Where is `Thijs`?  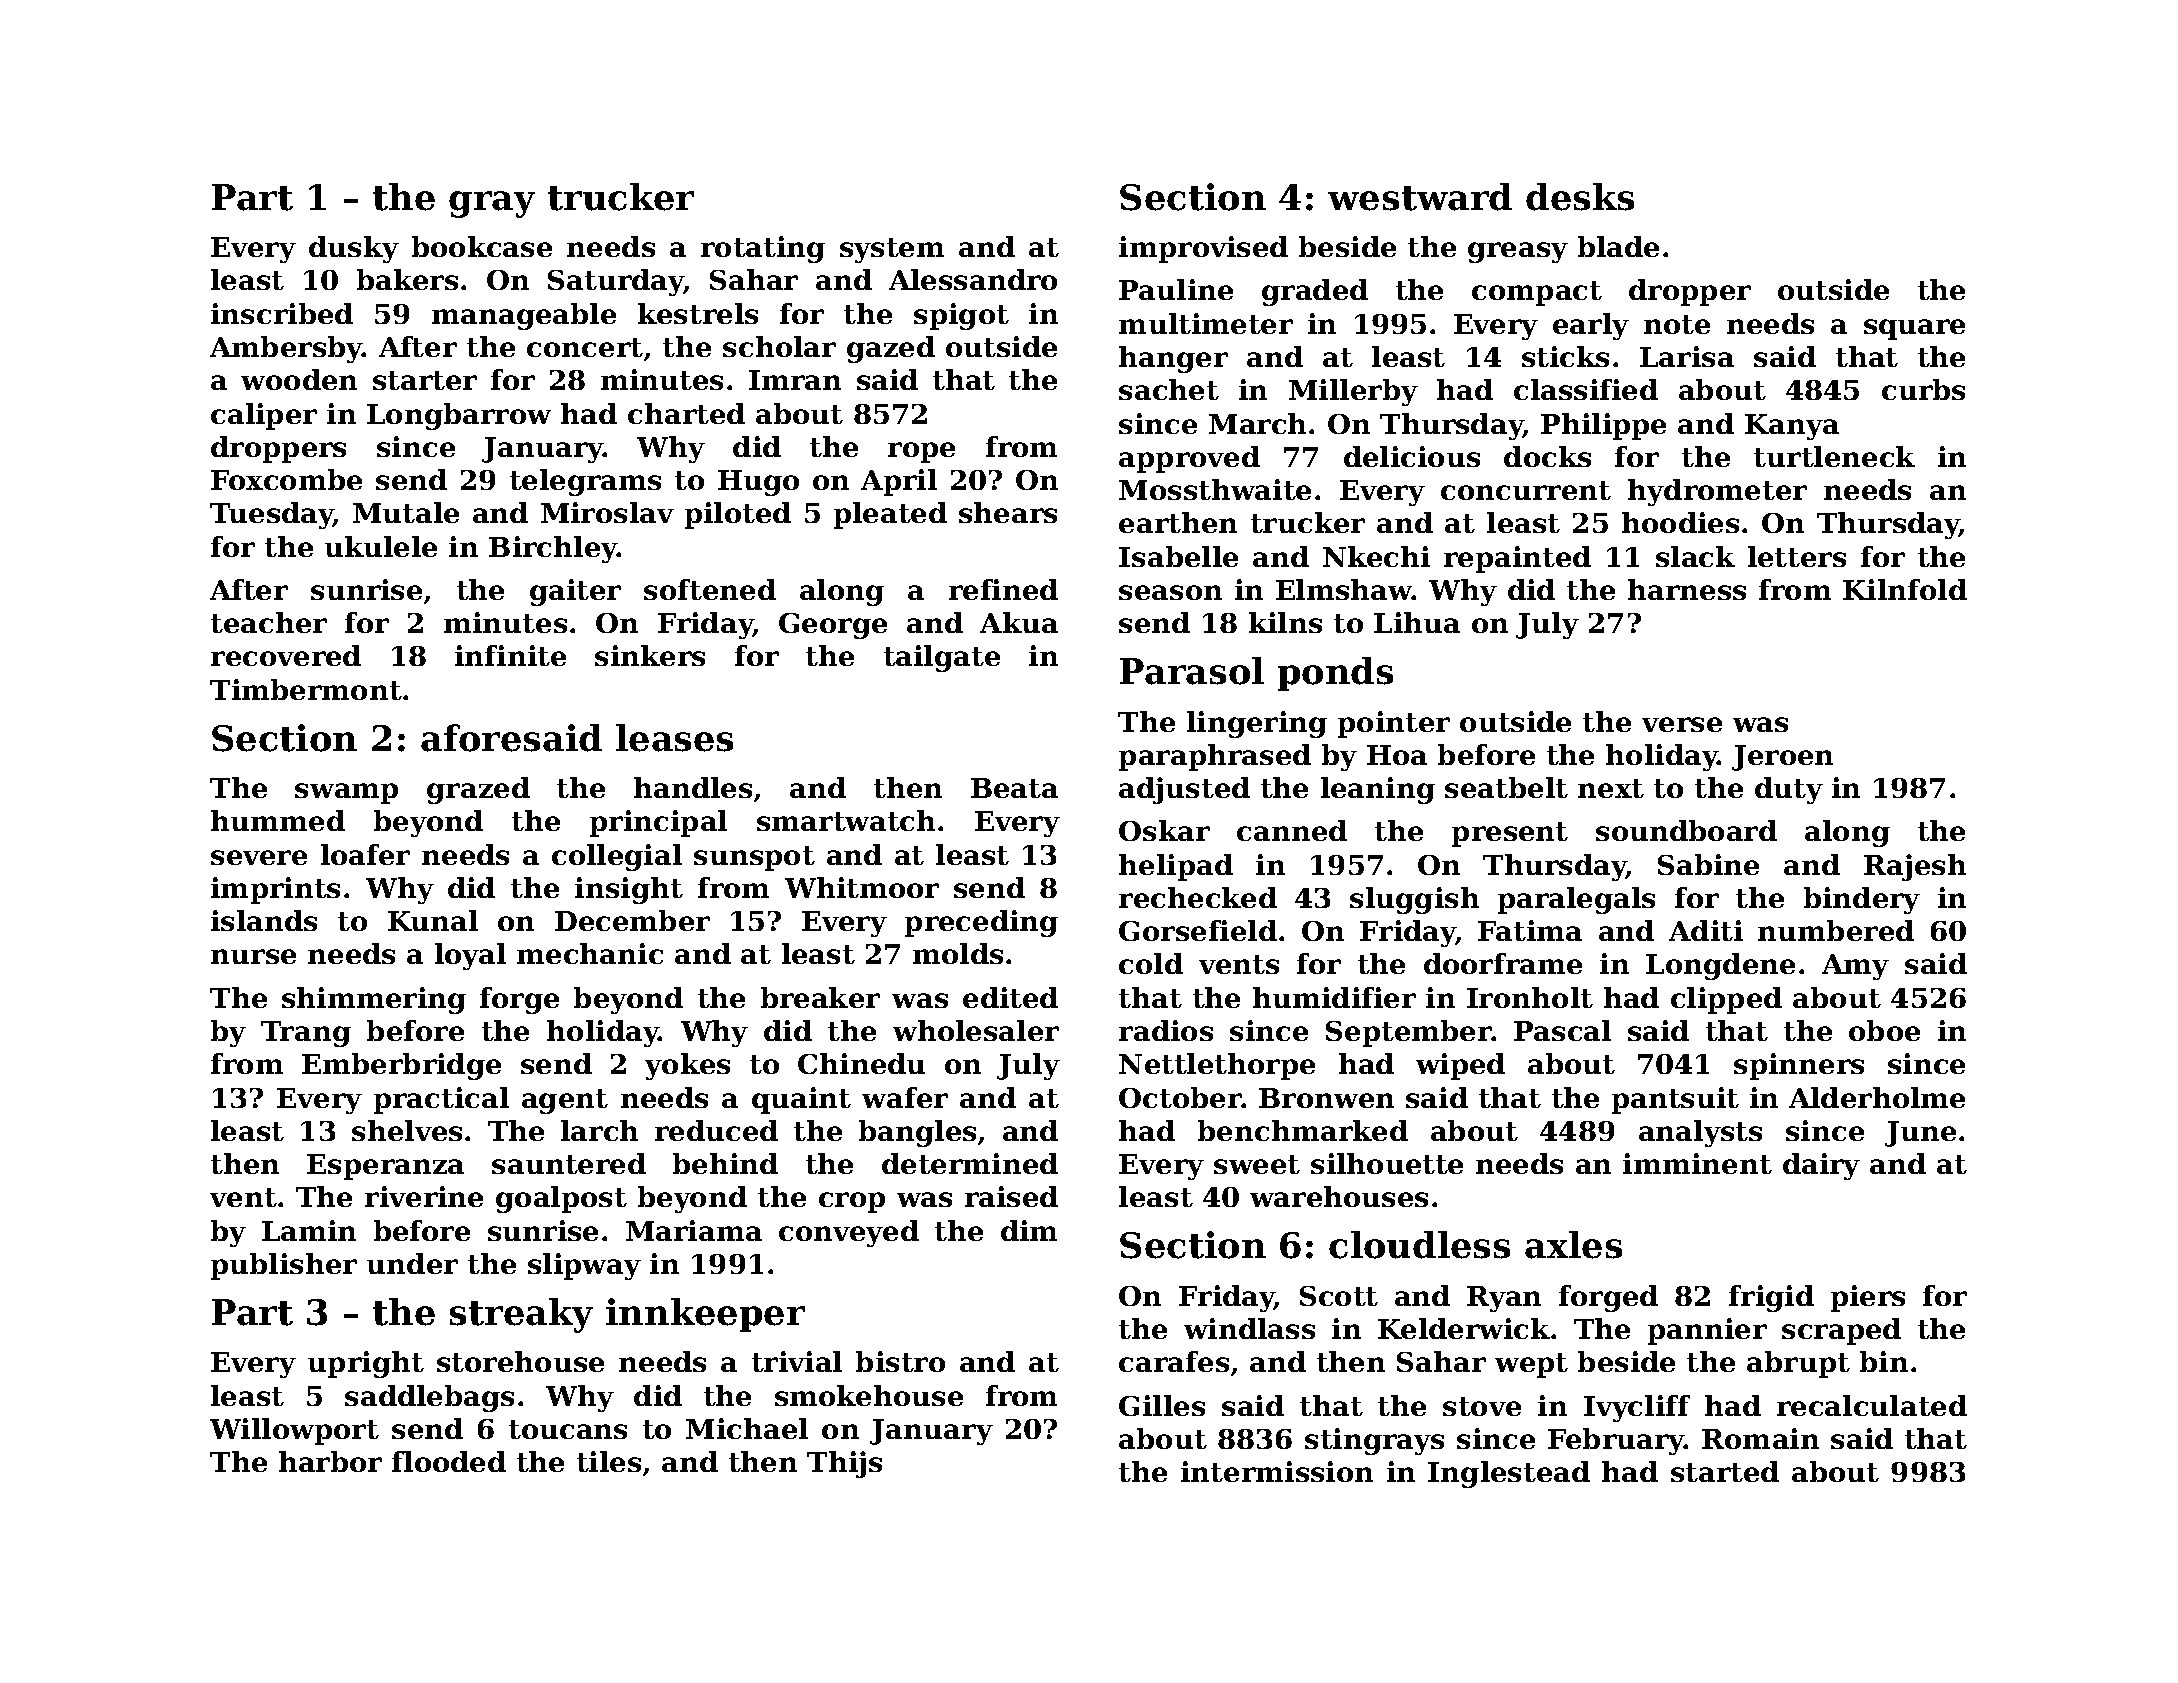 Thijs is located at coordinates (844, 1464).
